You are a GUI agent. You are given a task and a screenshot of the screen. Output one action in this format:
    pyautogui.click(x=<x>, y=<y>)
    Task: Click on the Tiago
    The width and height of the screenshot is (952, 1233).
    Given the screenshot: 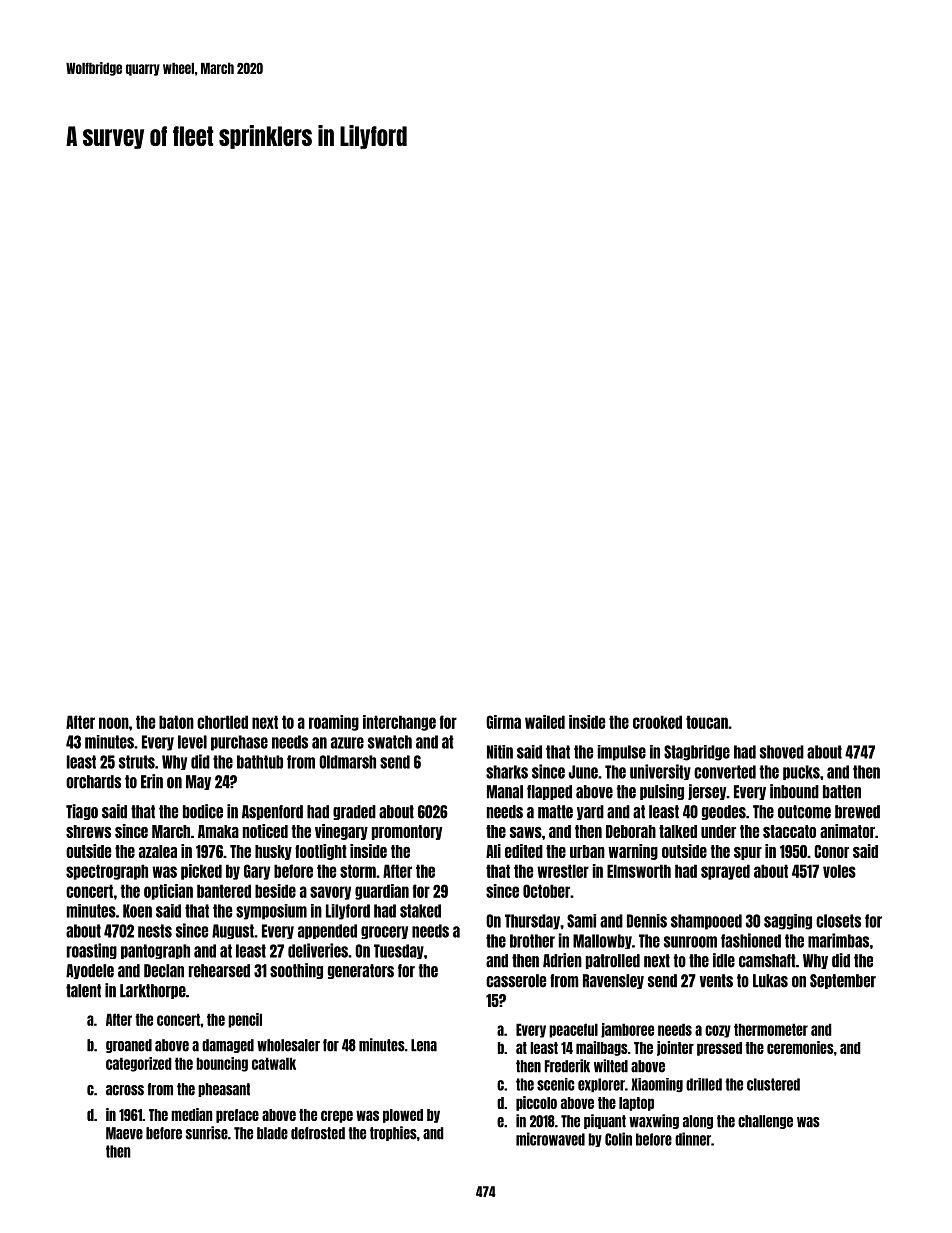 What is the action you would take?
    pyautogui.click(x=82, y=812)
